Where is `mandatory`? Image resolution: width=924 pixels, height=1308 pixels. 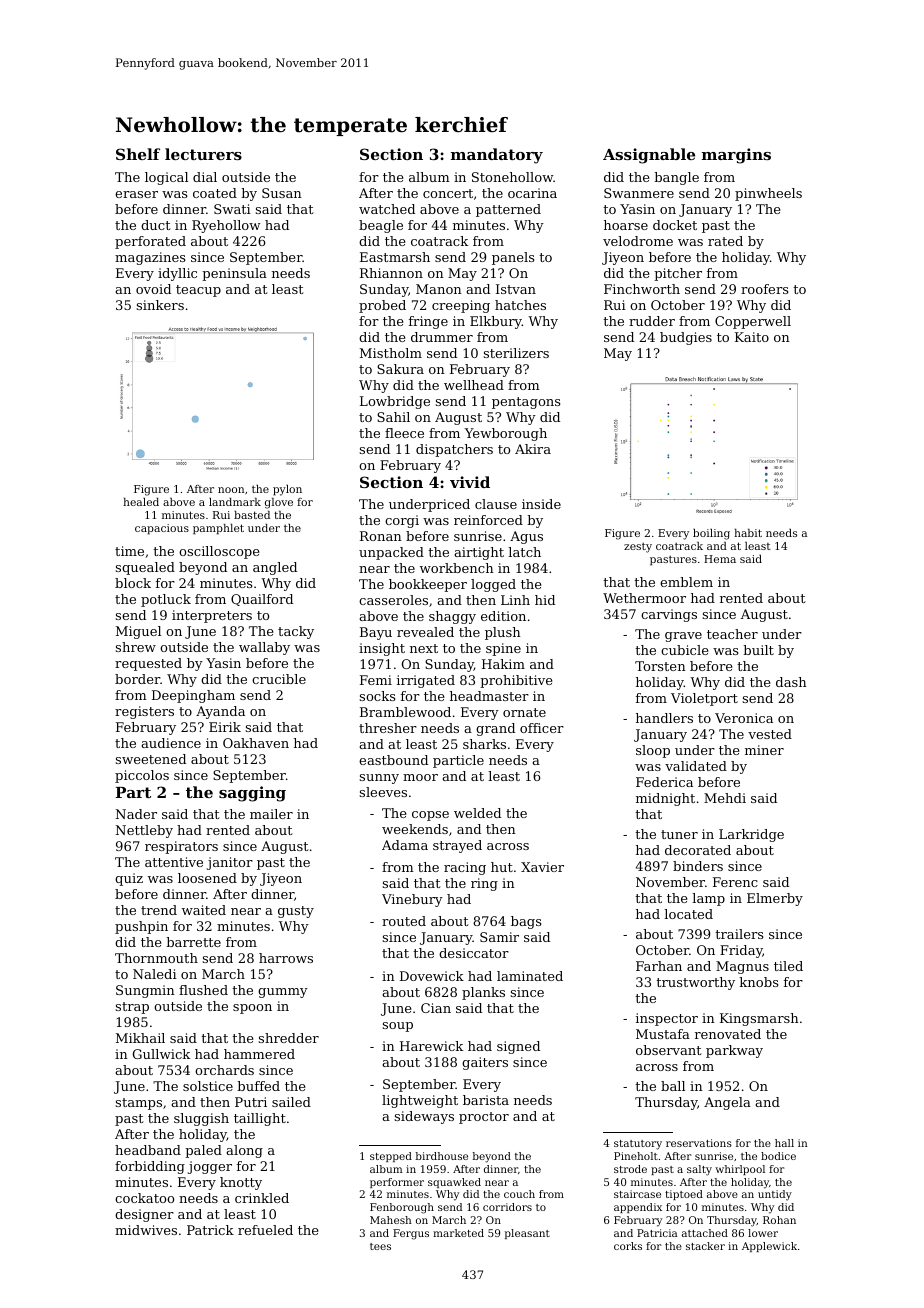 mandatory is located at coordinates (497, 156).
